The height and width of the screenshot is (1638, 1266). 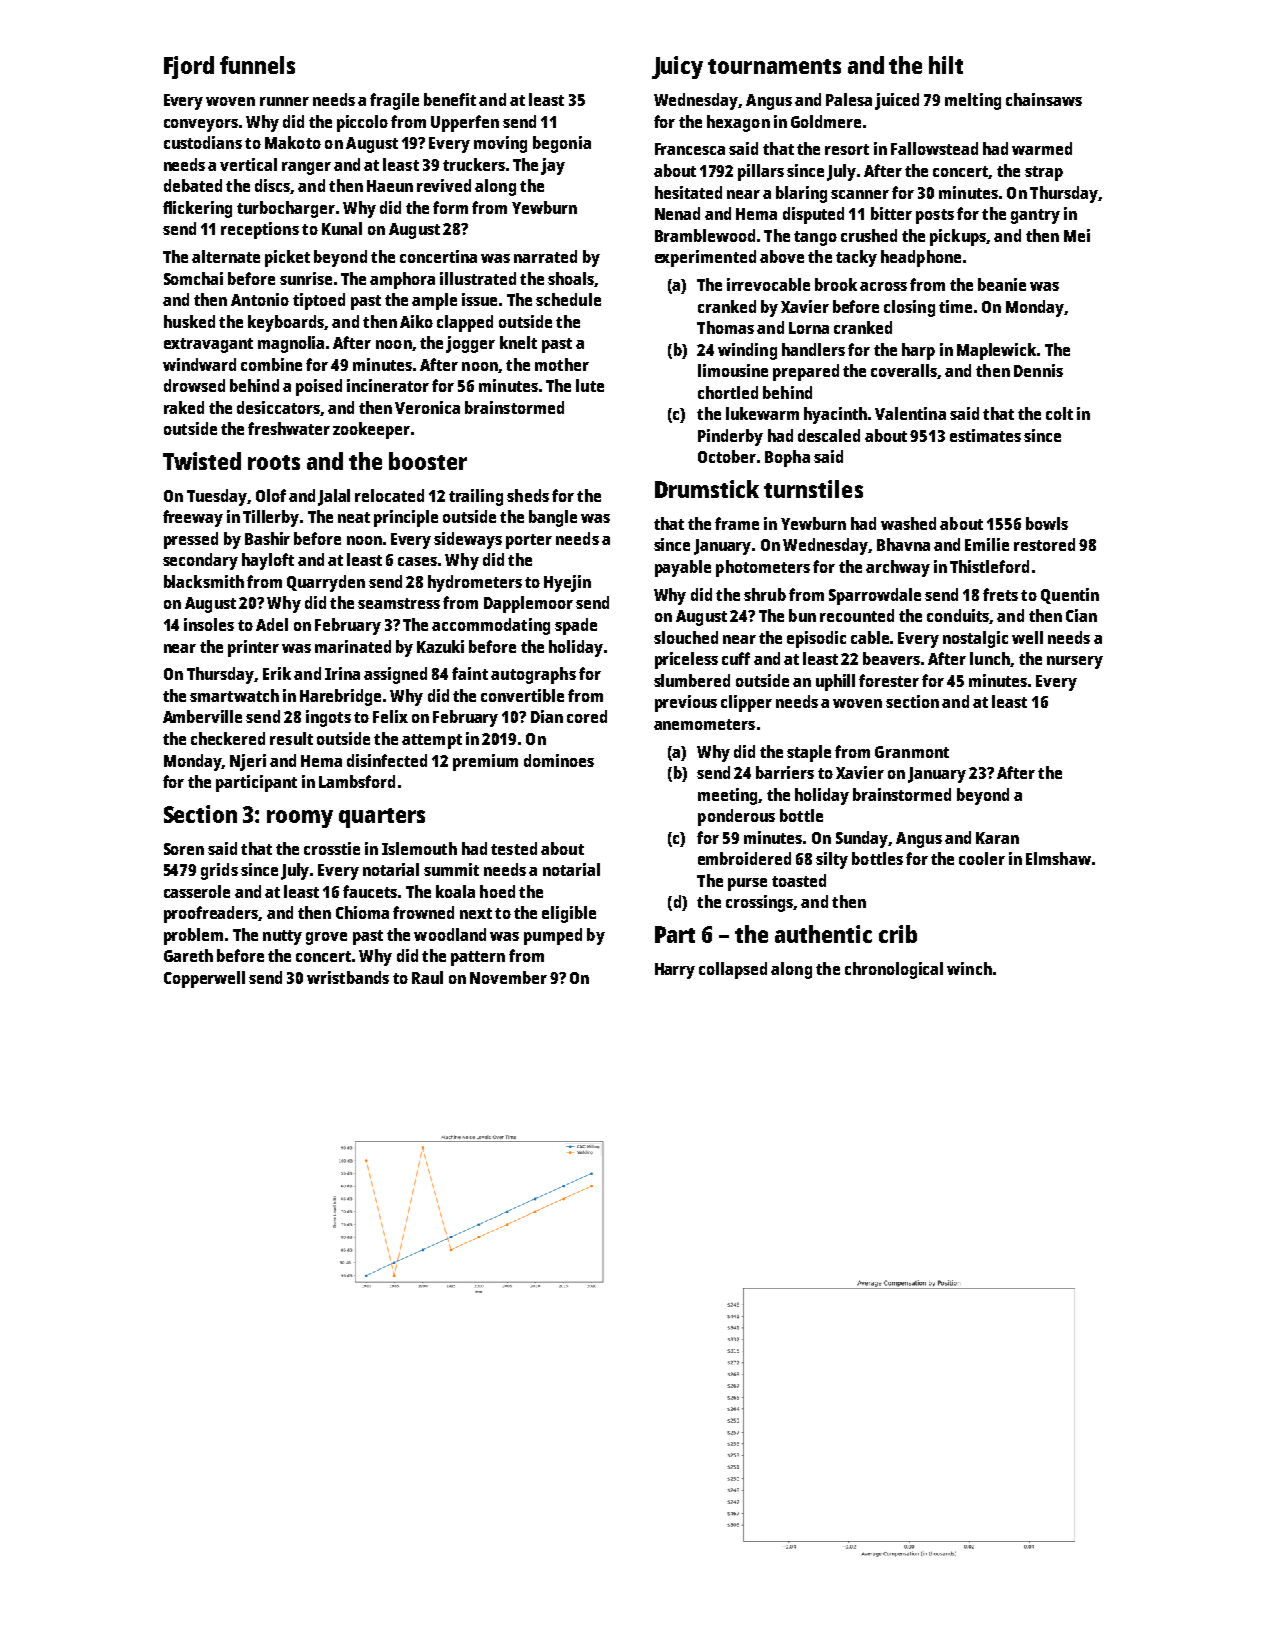 I want to click on colt, so click(x=1059, y=413).
